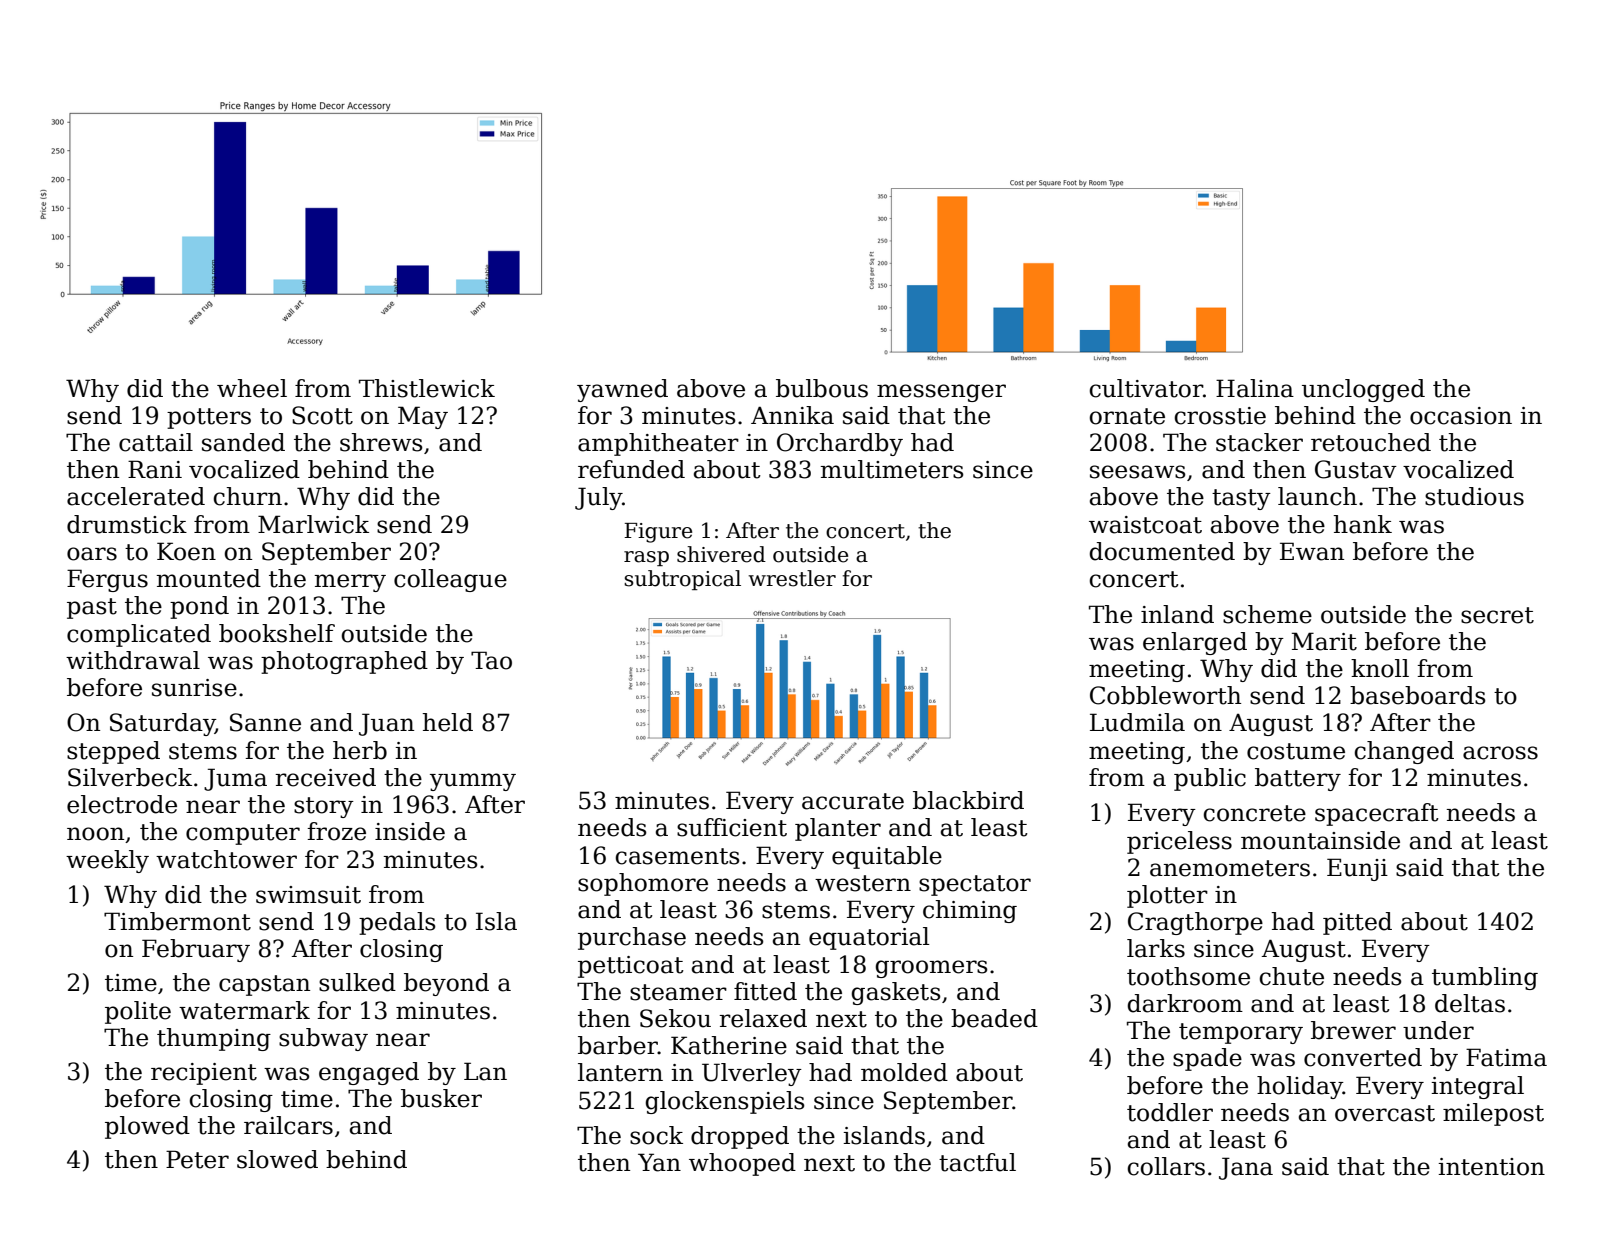 This screenshot has height=1249, width=1616. What do you see at coordinates (863, 883) in the screenshot?
I see `western` at bounding box center [863, 883].
